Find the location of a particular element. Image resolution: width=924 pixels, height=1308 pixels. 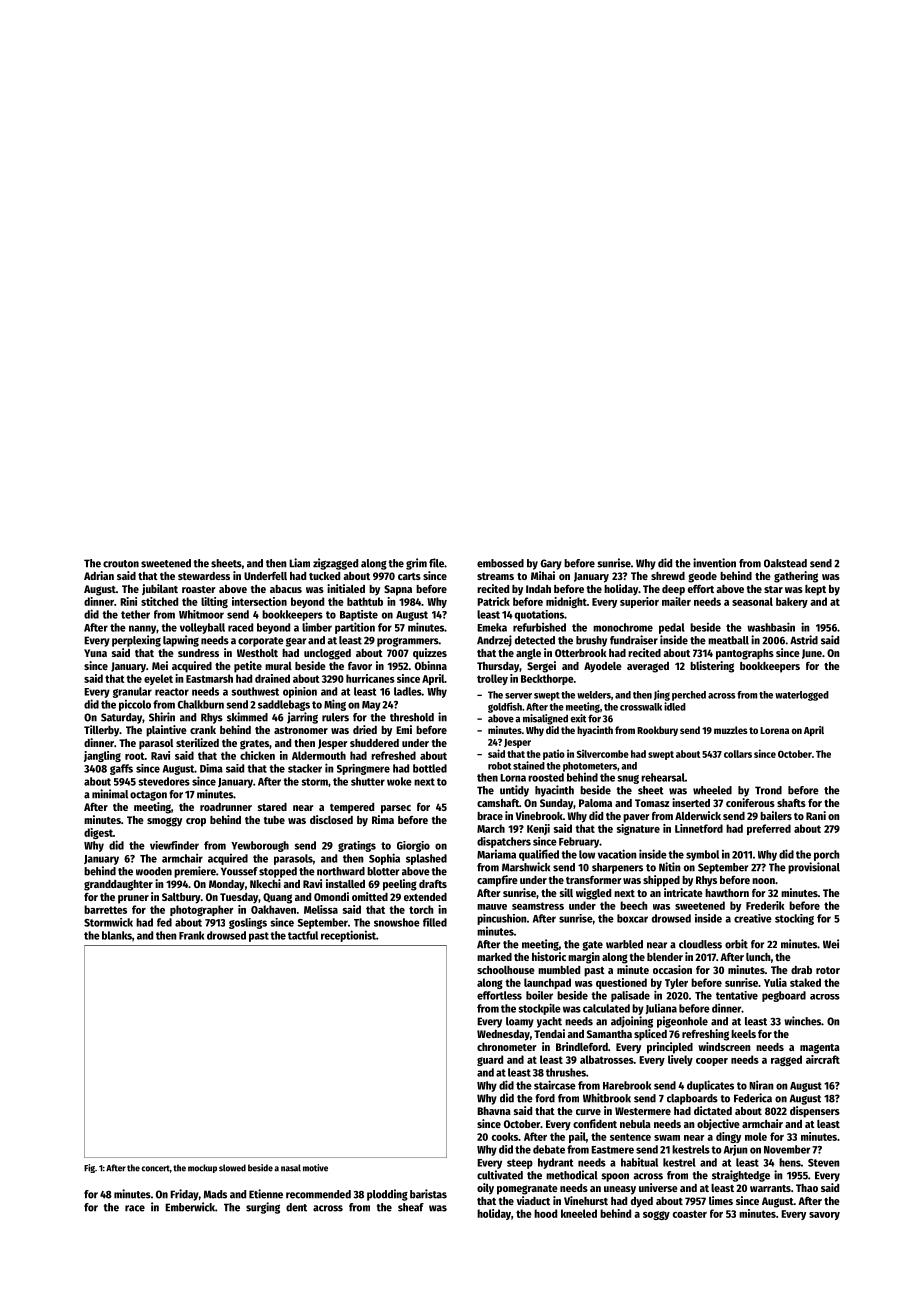

Youssef is located at coordinates (239, 871).
